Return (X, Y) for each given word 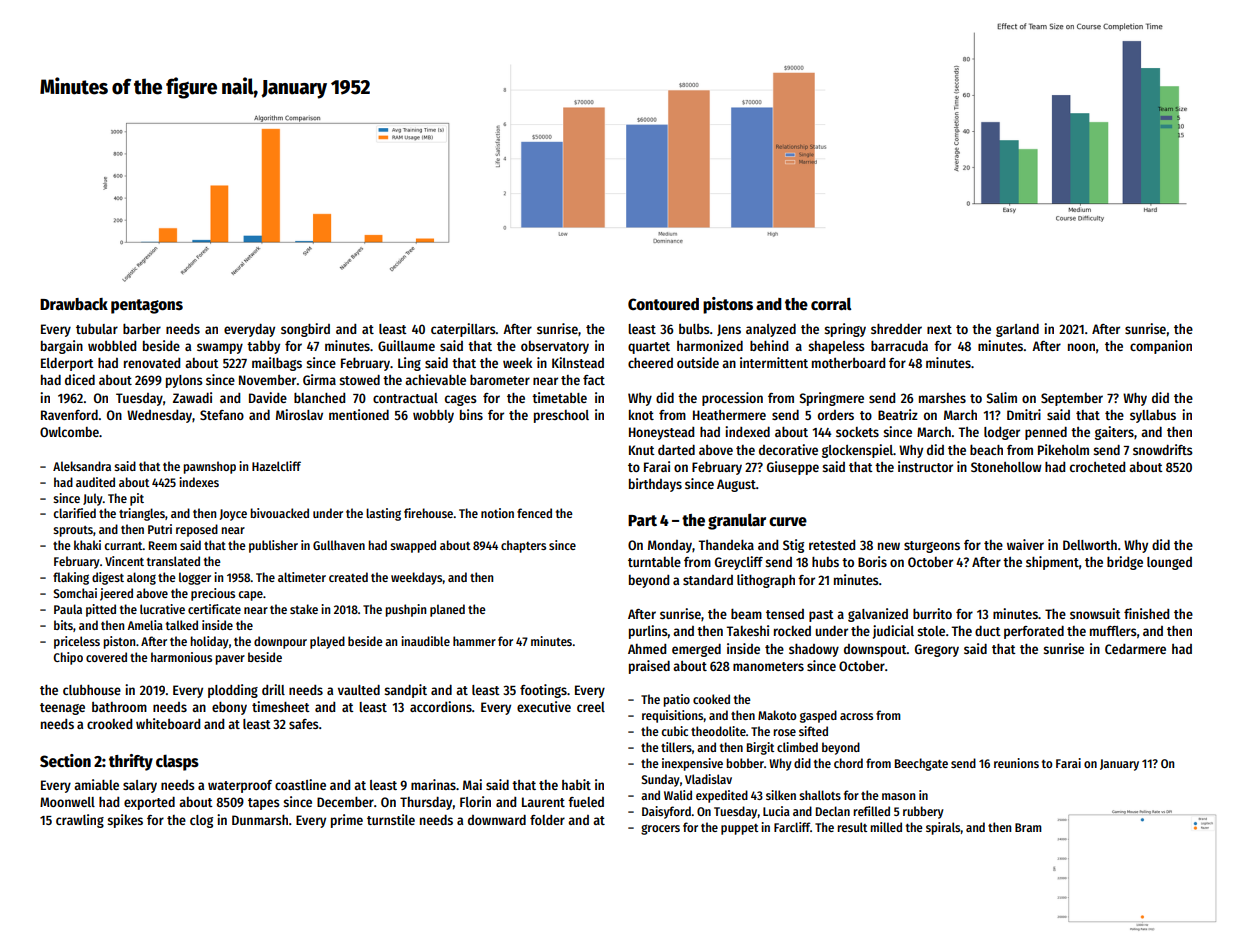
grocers (660, 829)
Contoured (663, 304)
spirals (943, 828)
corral (831, 304)
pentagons (147, 306)
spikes (125, 821)
